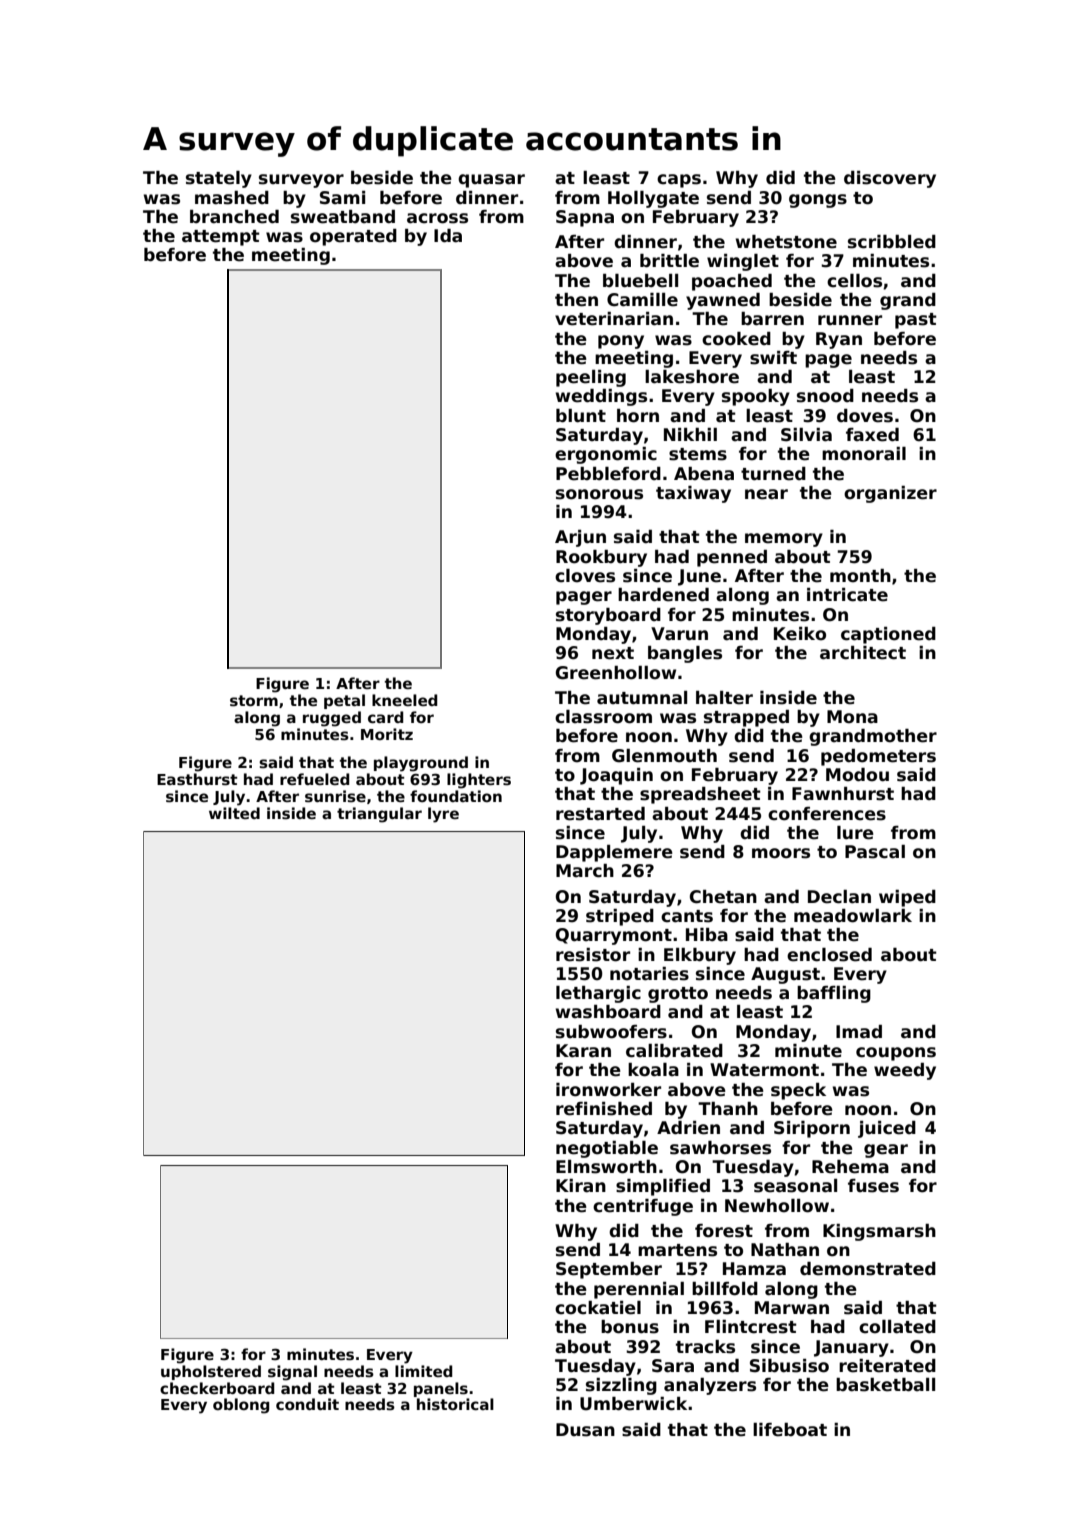 The height and width of the document is (1528, 1080). I want to click on cants, so click(687, 916).
